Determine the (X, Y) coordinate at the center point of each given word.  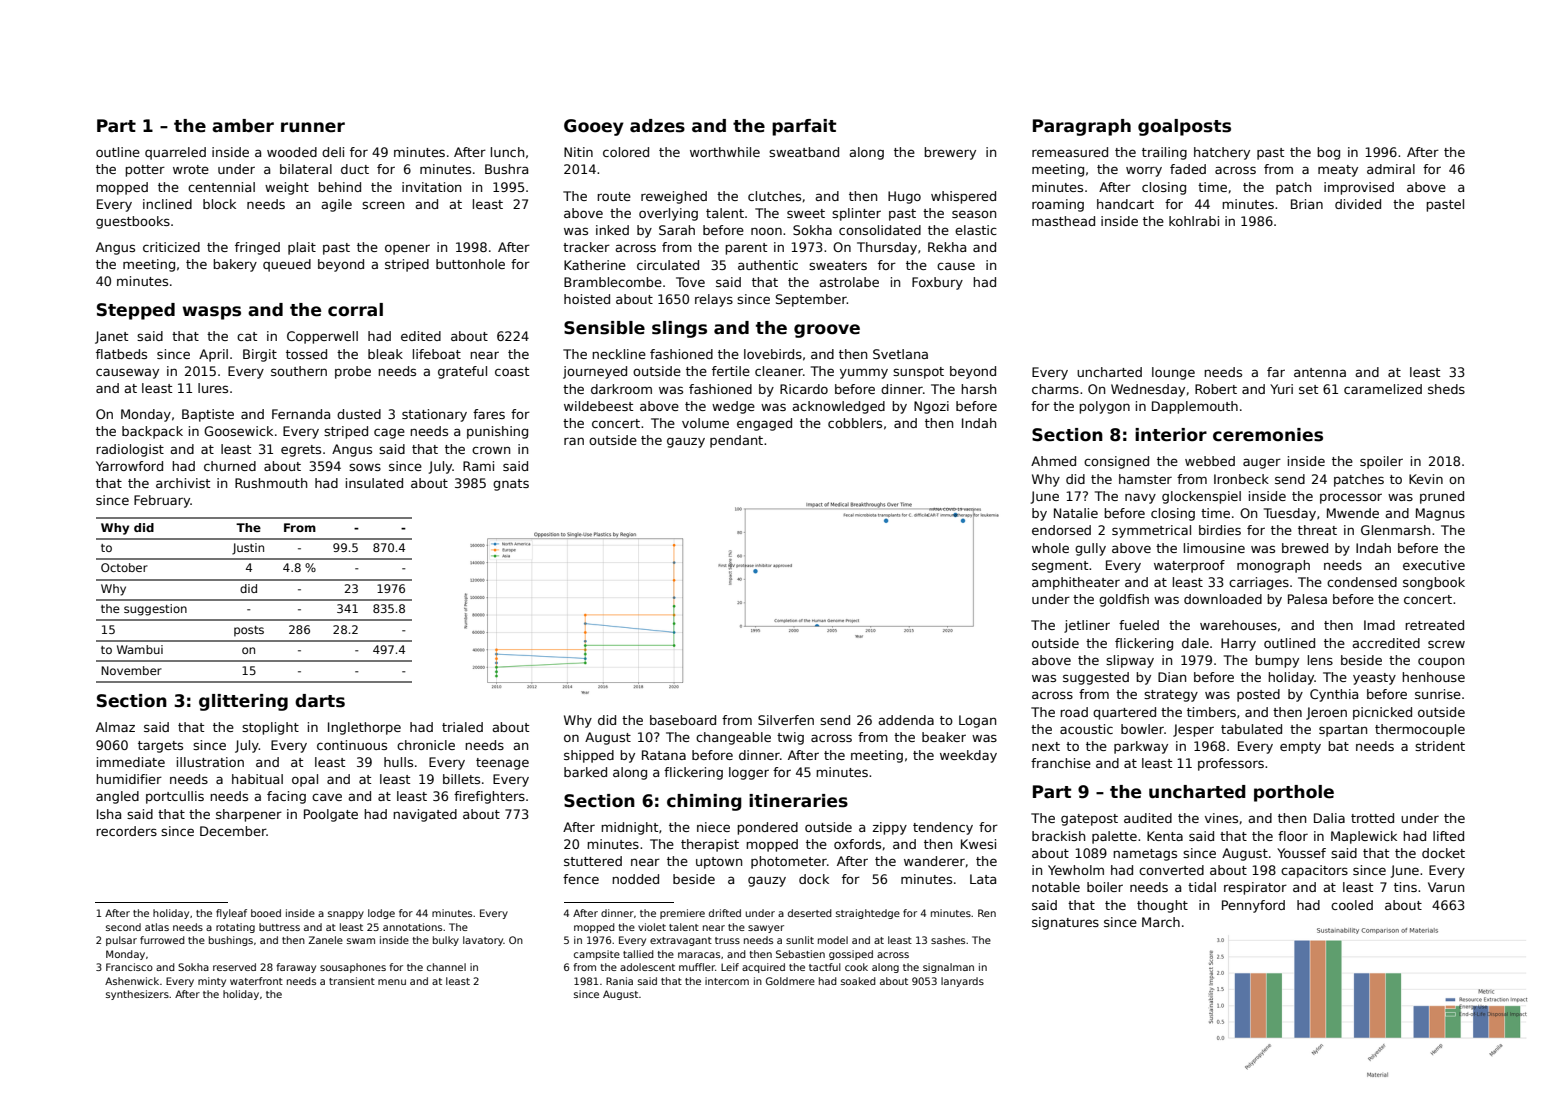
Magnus (1440, 514)
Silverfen (786, 720)
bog (1328, 153)
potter (145, 171)
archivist (183, 483)
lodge (381, 914)
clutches (774, 196)
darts (320, 701)
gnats (511, 485)
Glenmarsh (1395, 530)
